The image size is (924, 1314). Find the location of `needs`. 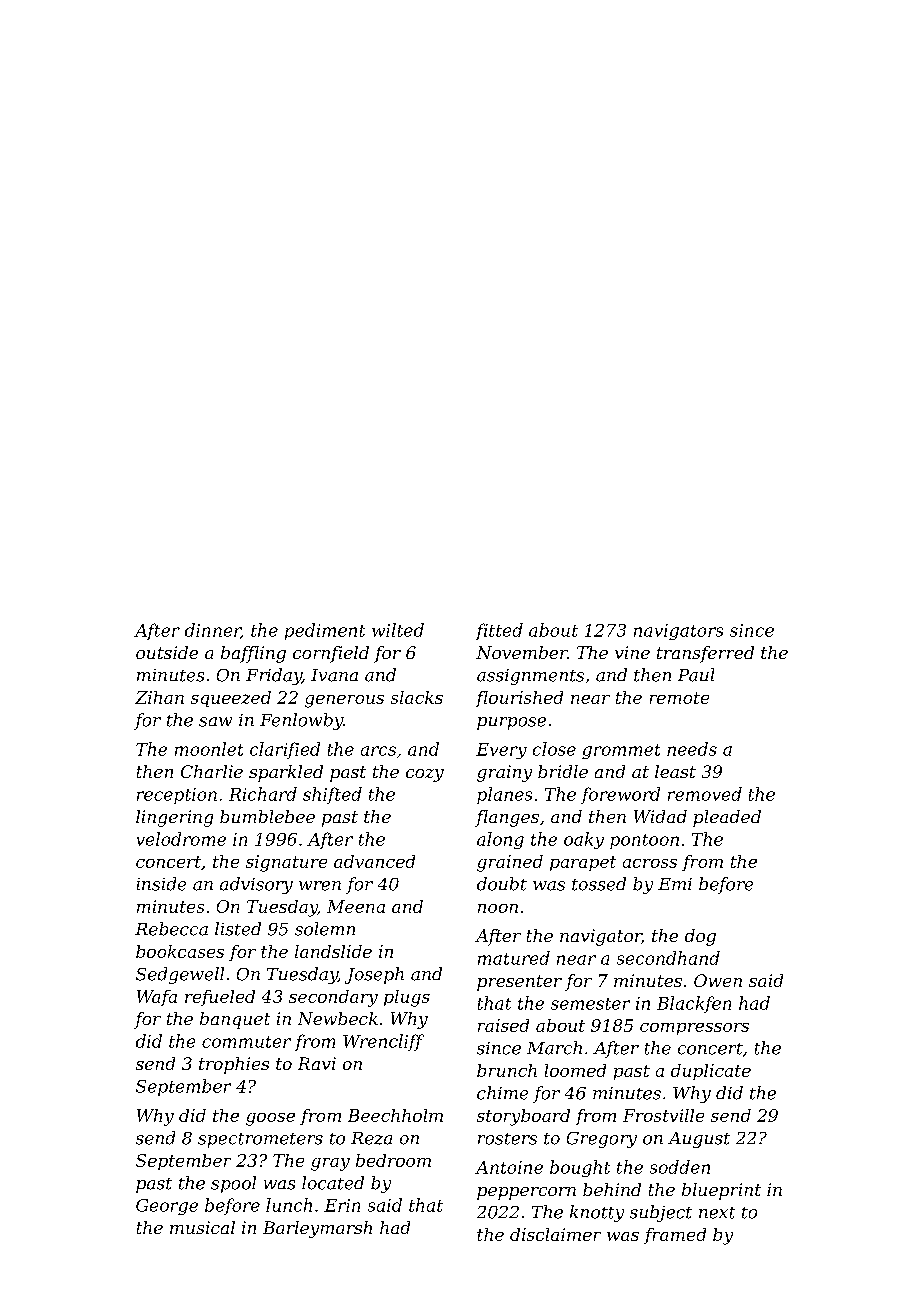

needs is located at coordinates (692, 749).
